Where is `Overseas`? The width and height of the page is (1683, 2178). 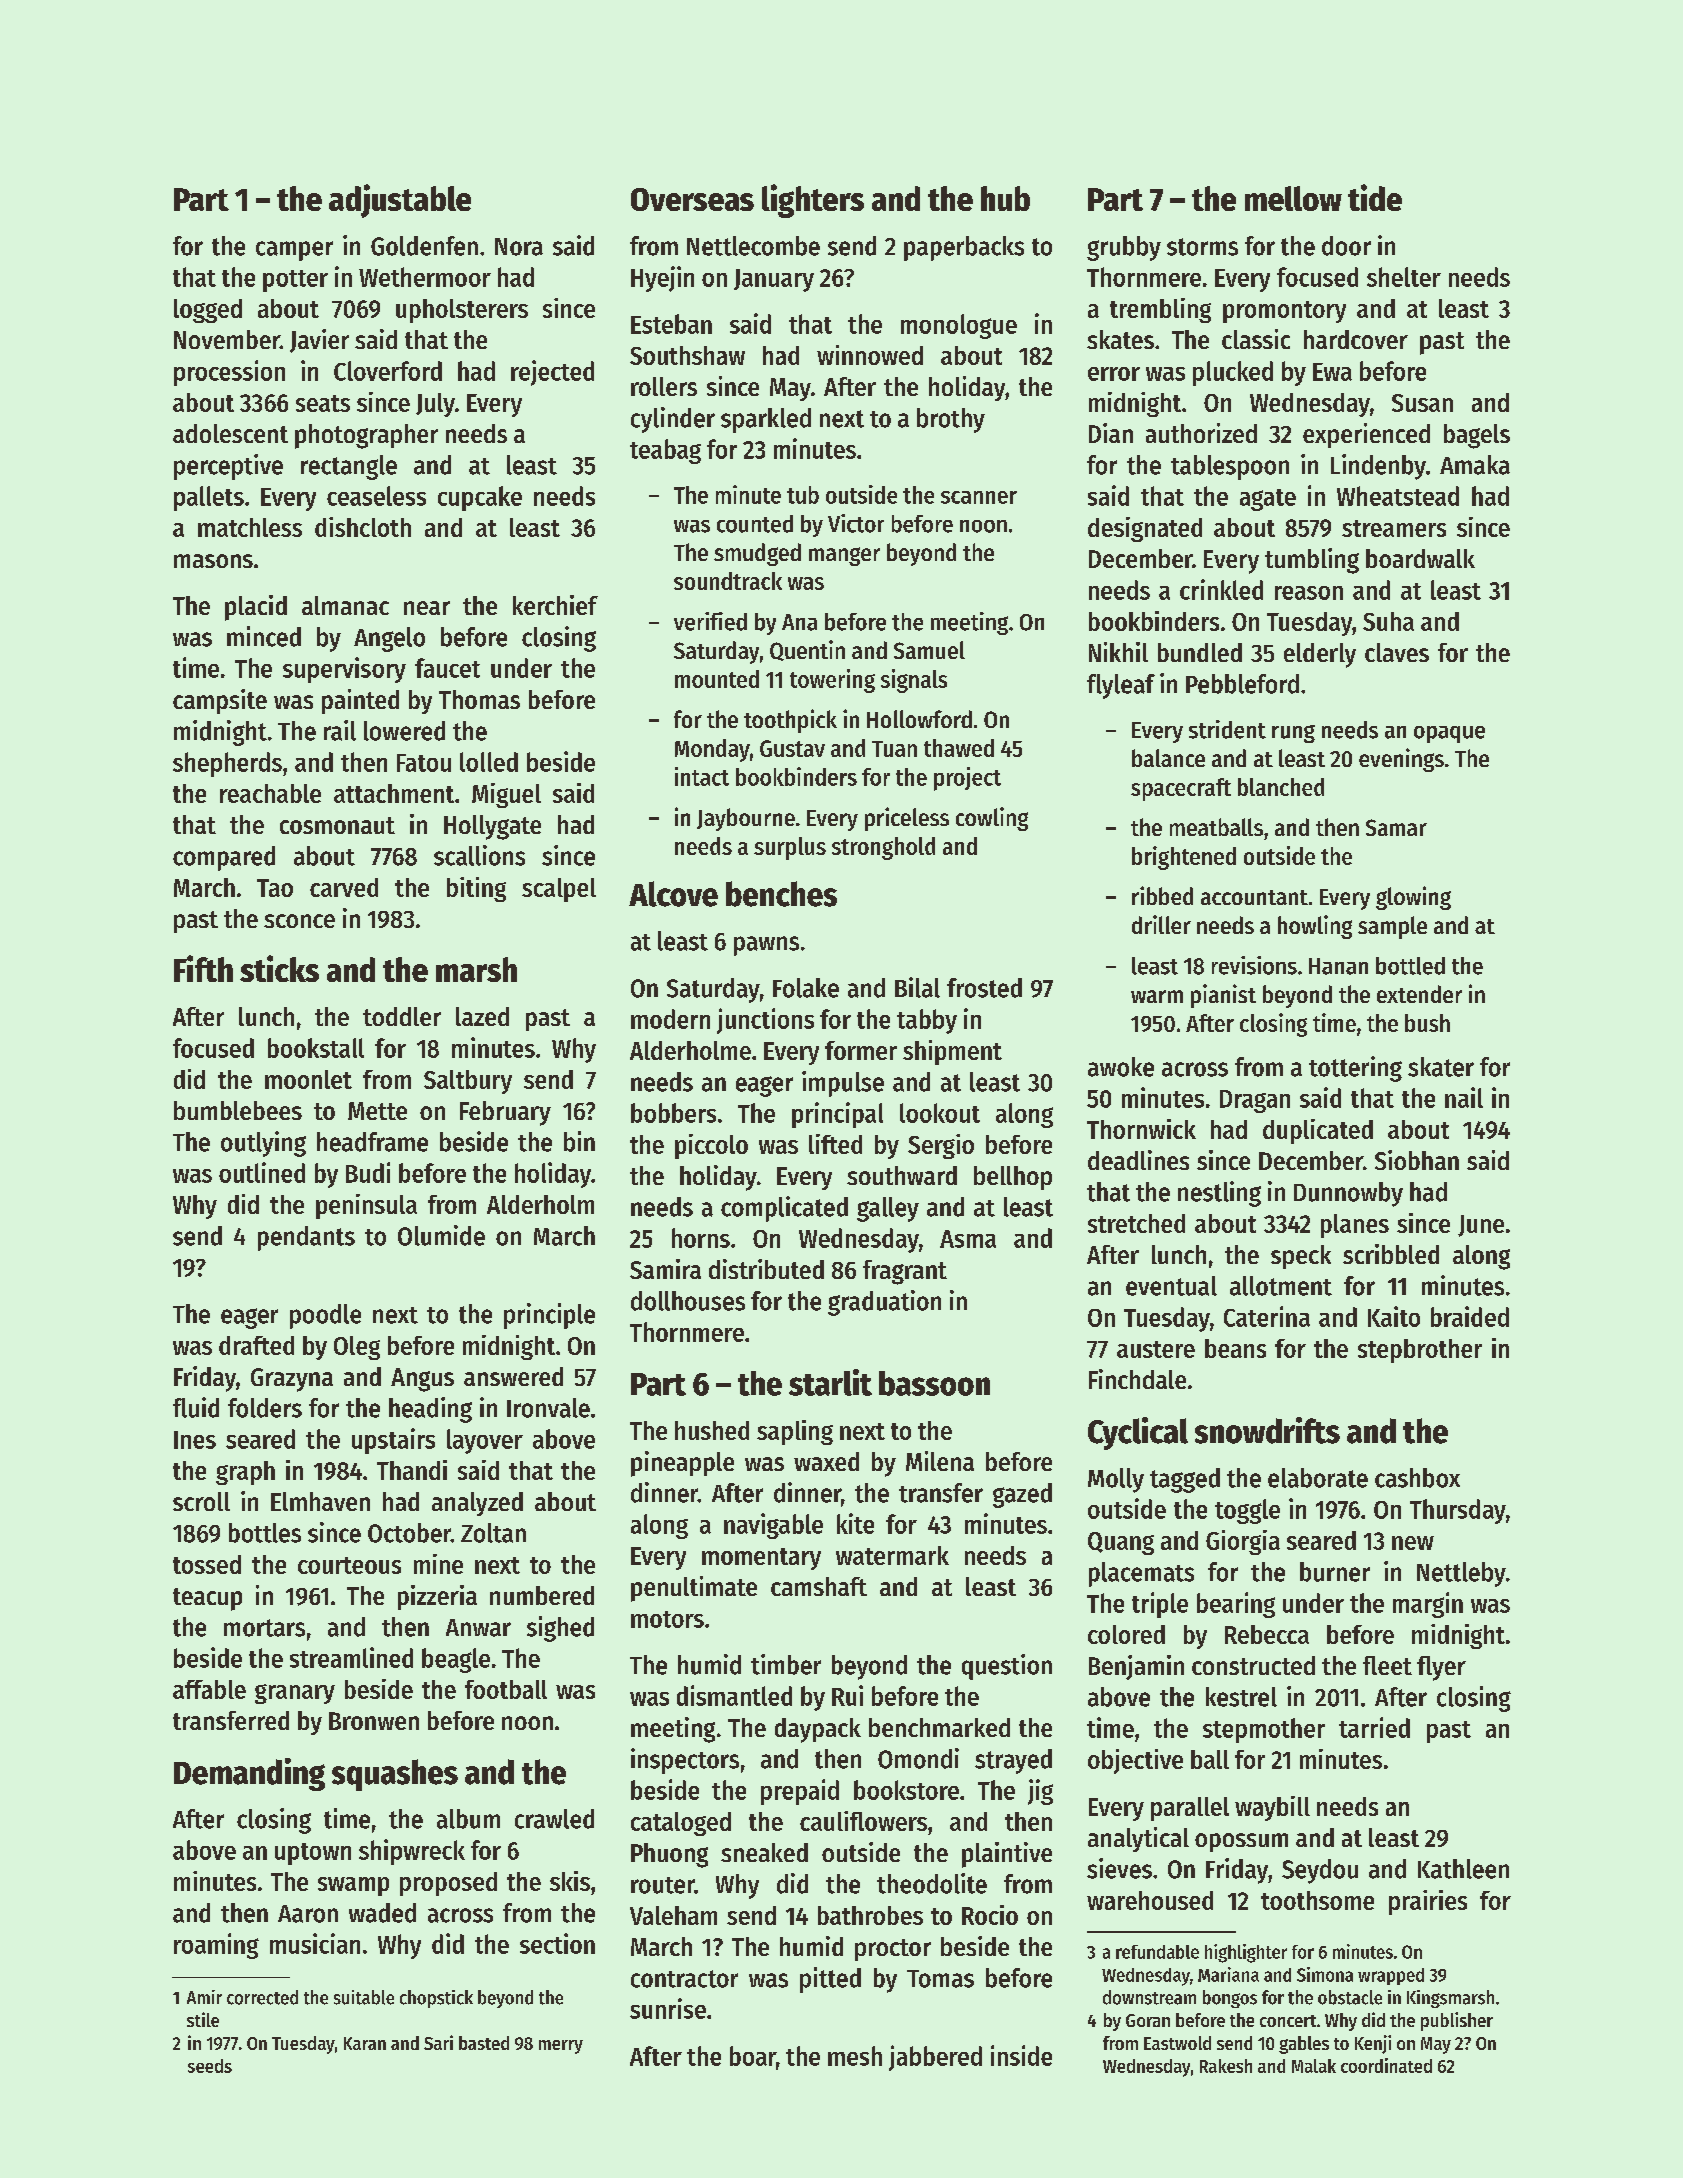 Overseas is located at coordinates (692, 199).
